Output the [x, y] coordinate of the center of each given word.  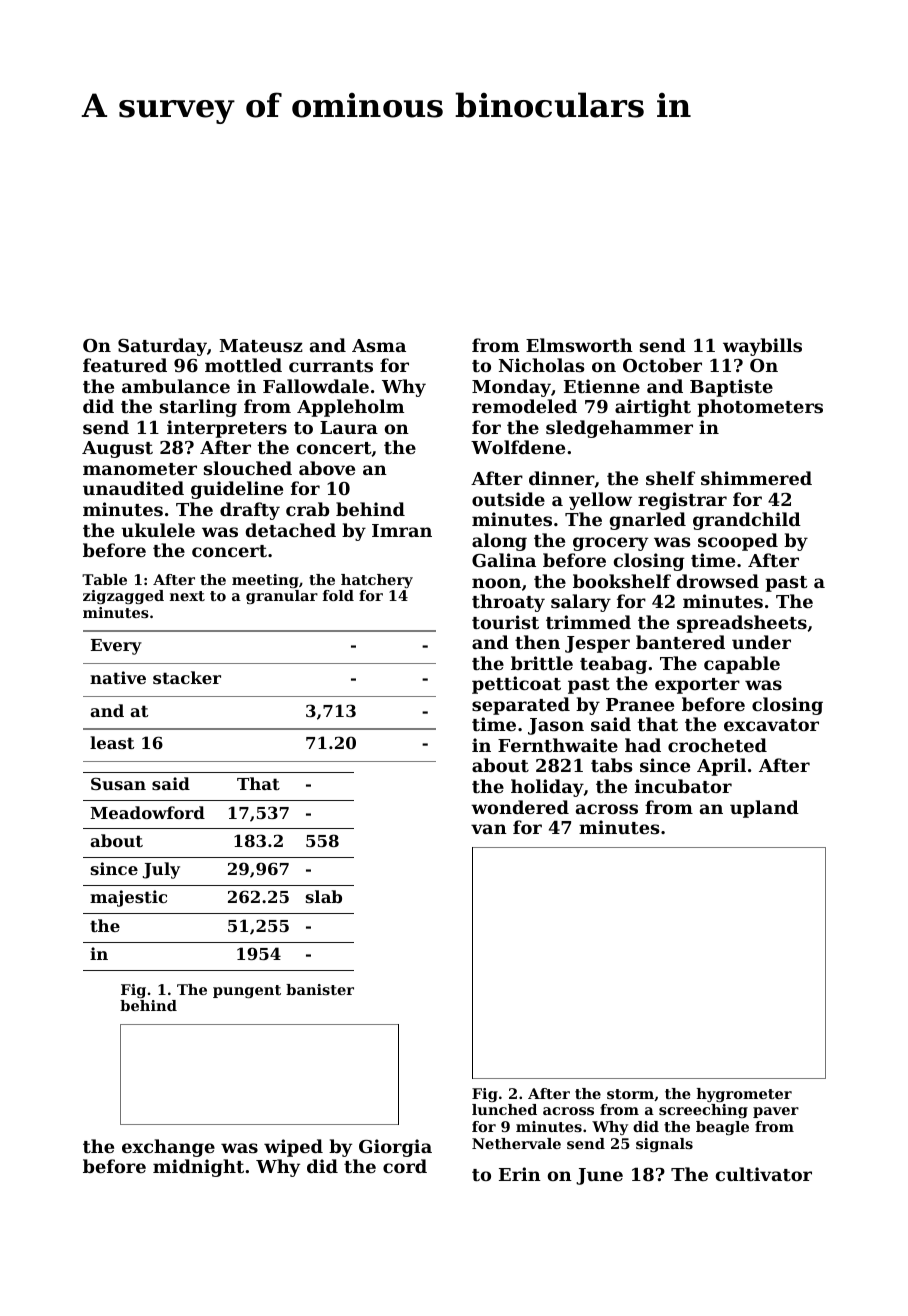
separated [521, 706]
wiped [293, 1148]
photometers [760, 408]
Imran [402, 530]
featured [125, 365]
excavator [771, 725]
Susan [118, 783]
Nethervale [516, 1143]
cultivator [764, 1174]
